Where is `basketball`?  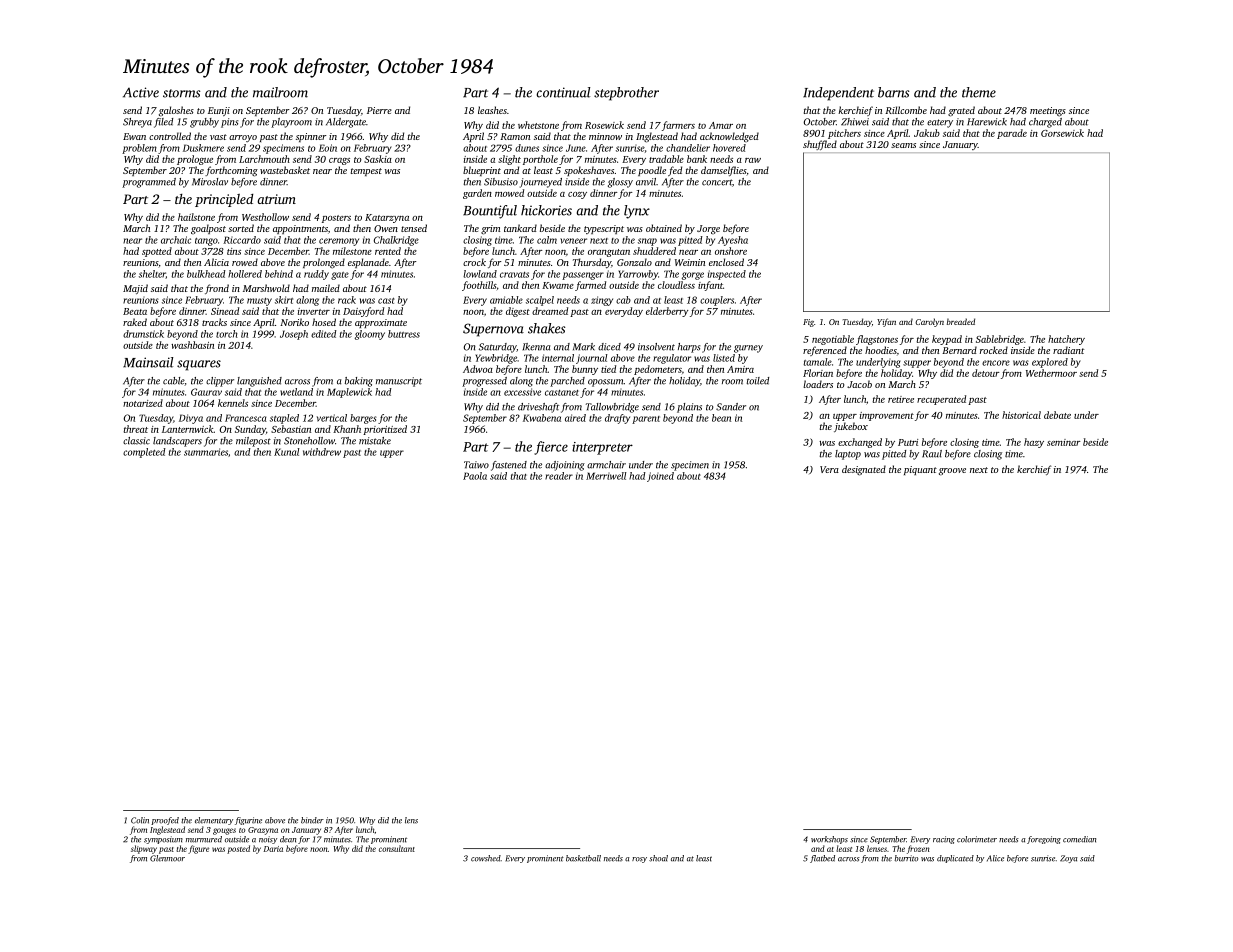 basketball is located at coordinates (583, 858).
